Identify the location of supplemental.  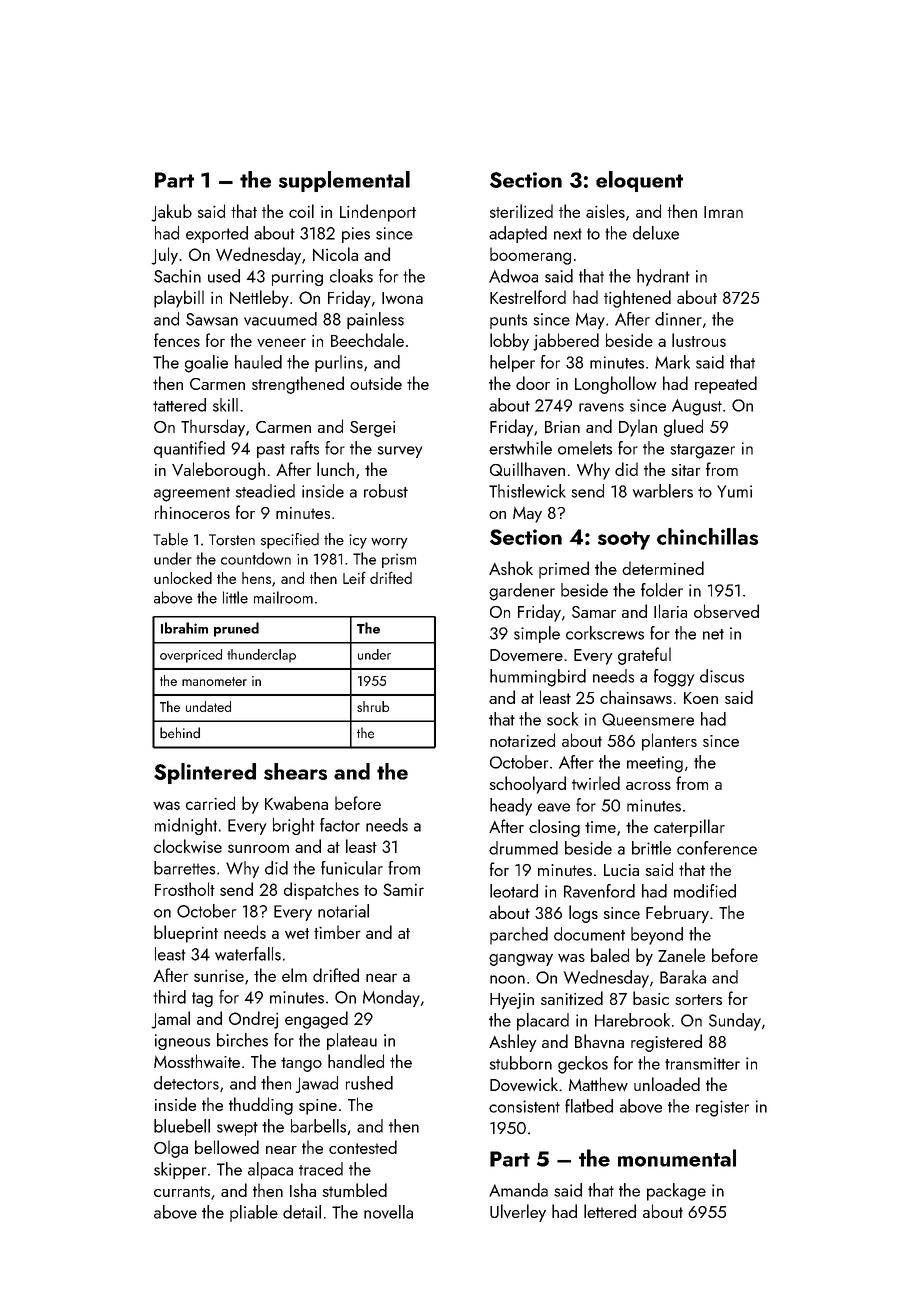
(344, 181).
